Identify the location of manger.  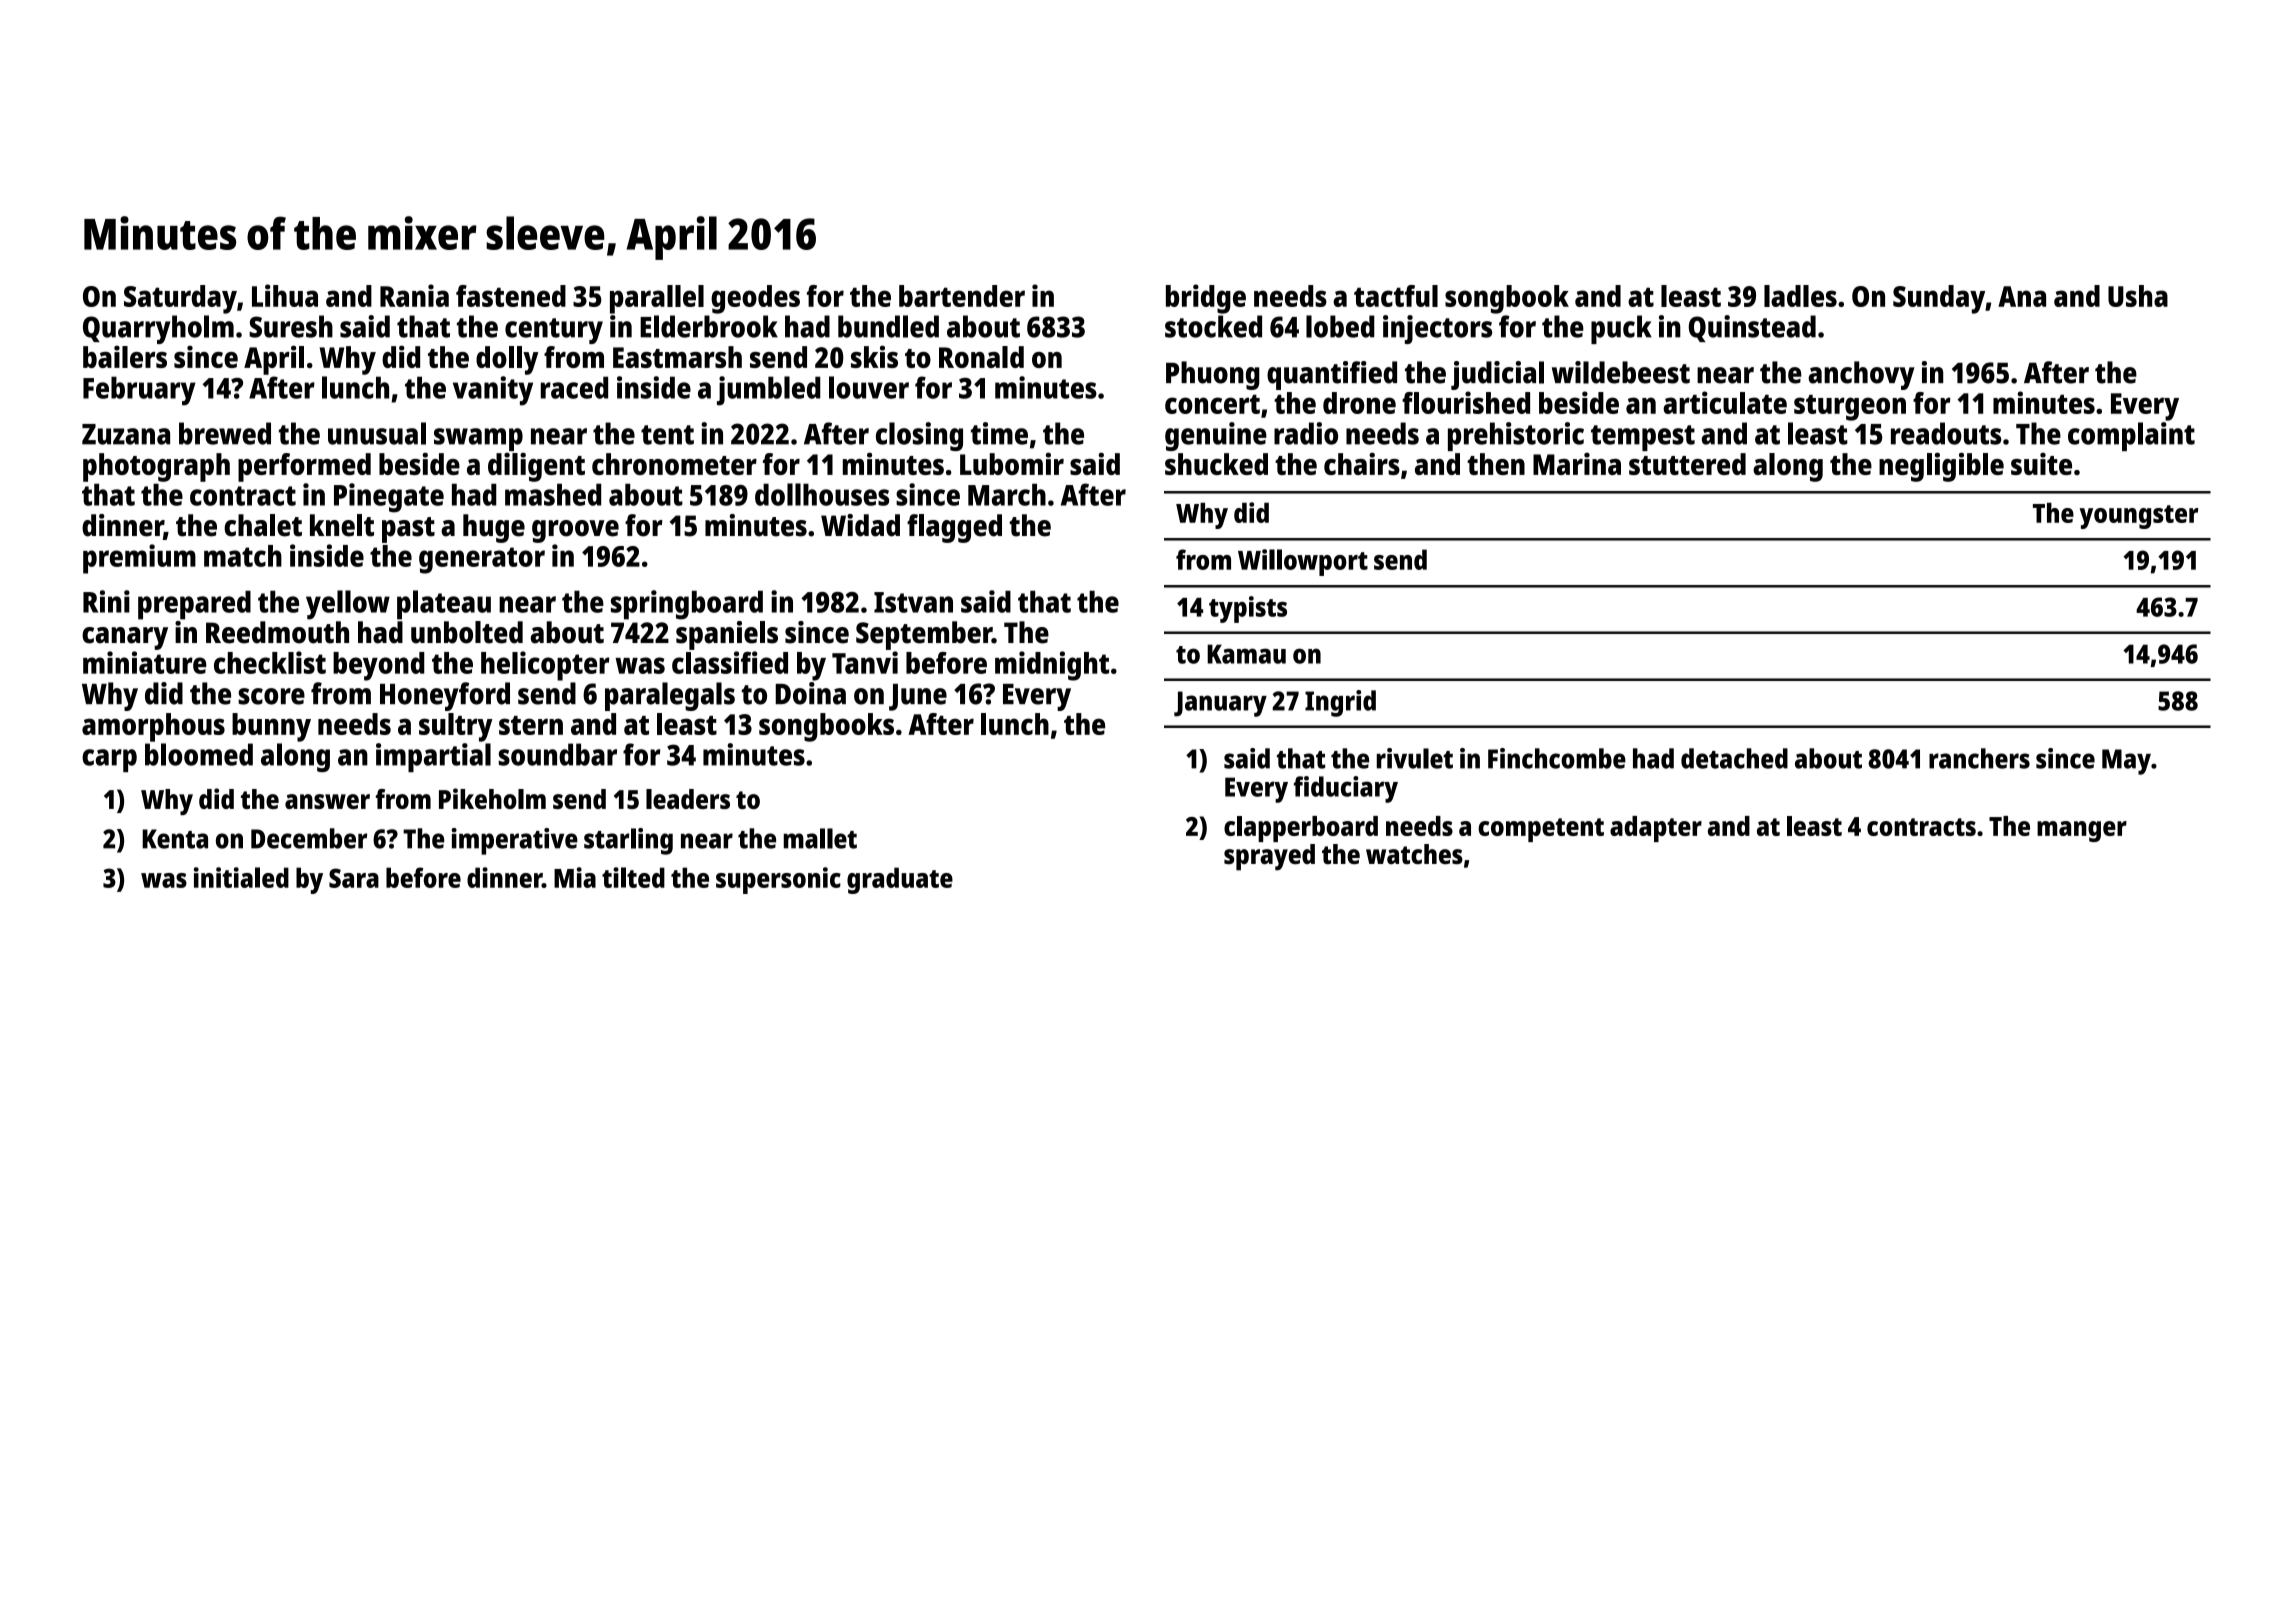
(2082, 831).
